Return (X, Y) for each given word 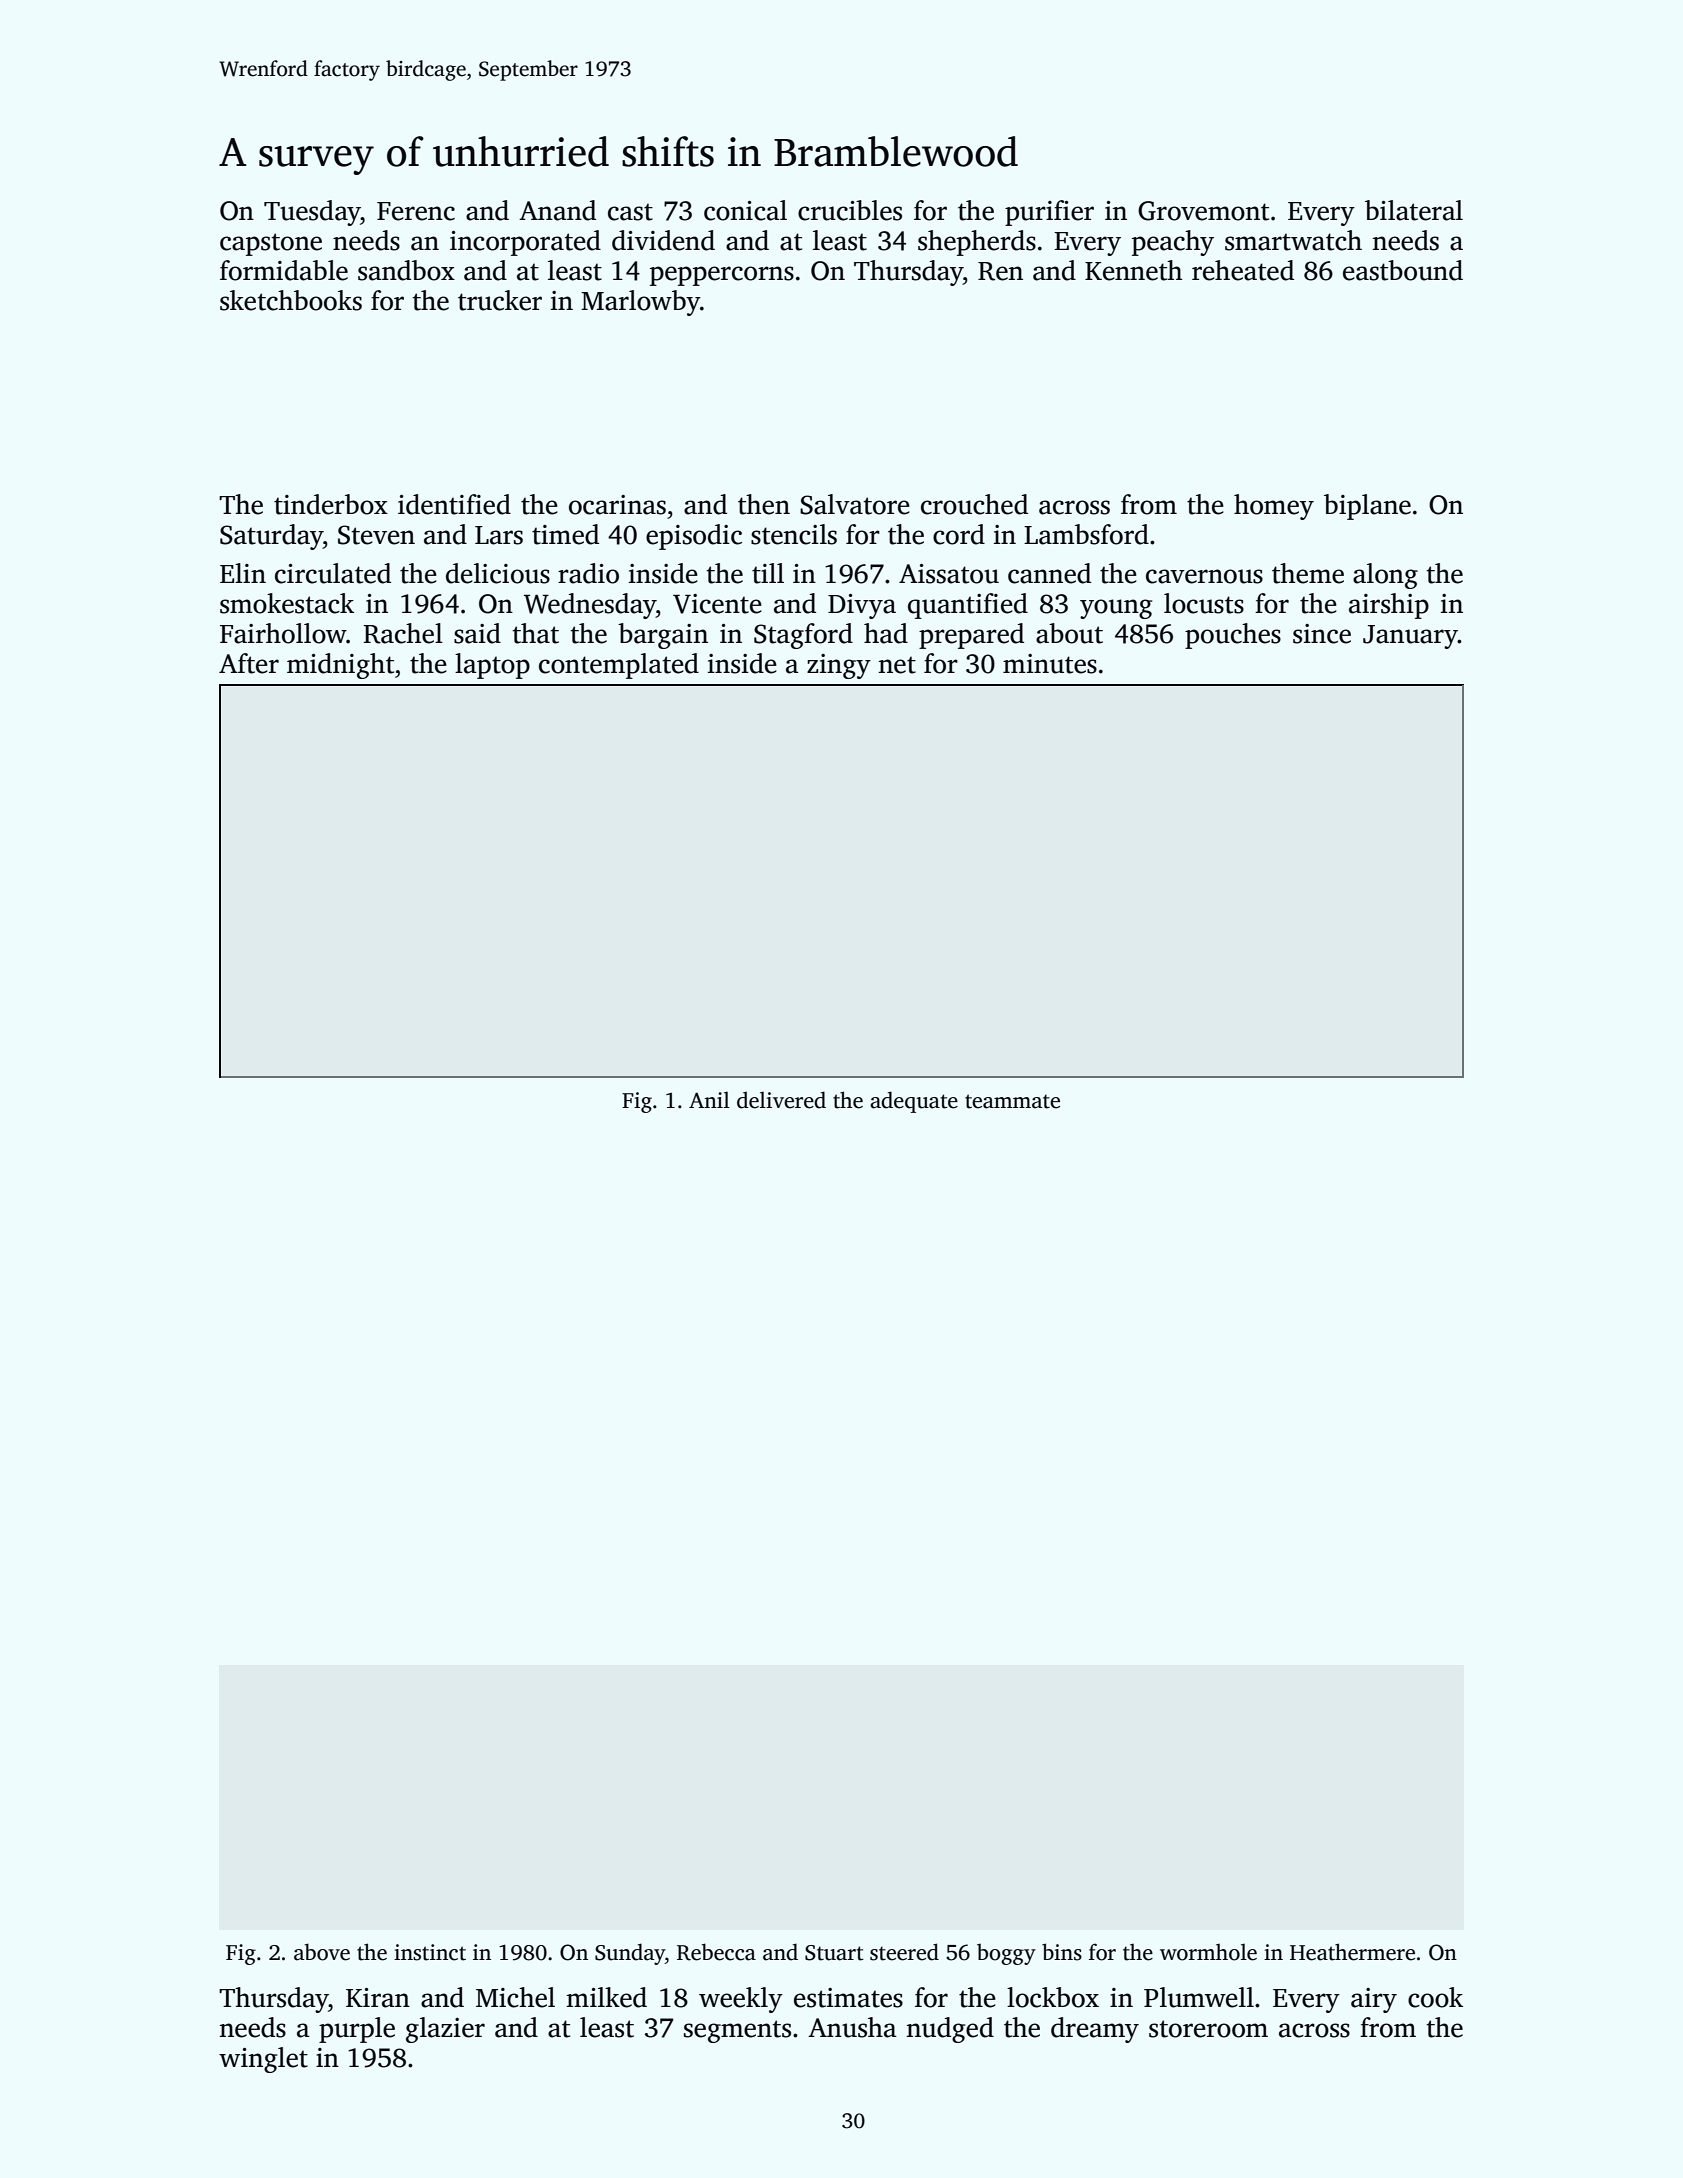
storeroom (1208, 2029)
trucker (500, 300)
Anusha (852, 2027)
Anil (709, 1099)
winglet (263, 2060)
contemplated (619, 666)
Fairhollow (283, 633)
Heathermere (1352, 1952)
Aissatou (949, 574)
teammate (1012, 1101)
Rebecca (716, 1952)
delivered (781, 1100)
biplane (1367, 507)
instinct (430, 1952)
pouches (1233, 636)
